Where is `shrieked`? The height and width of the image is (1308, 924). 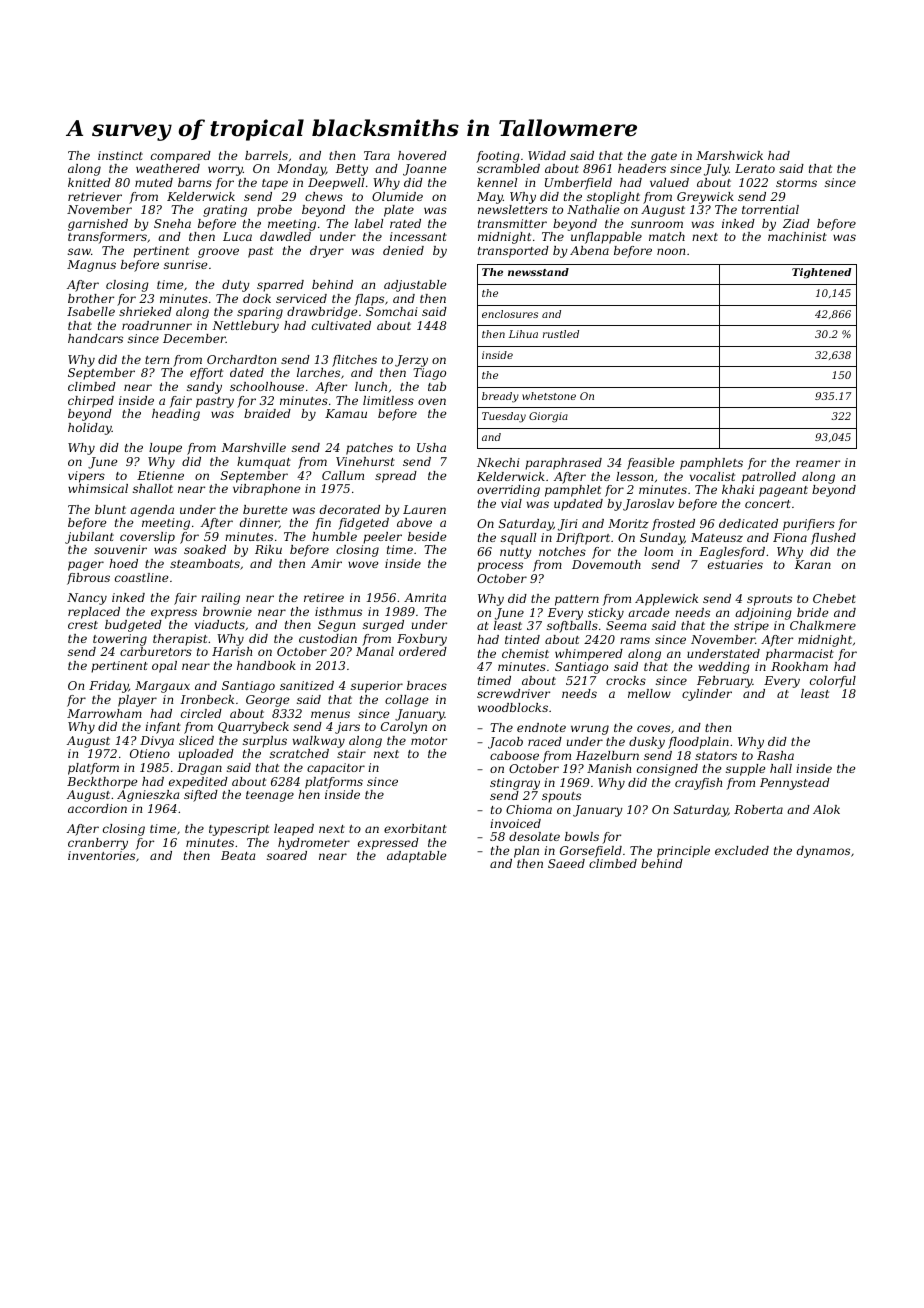
shrieked is located at coordinates (145, 311).
